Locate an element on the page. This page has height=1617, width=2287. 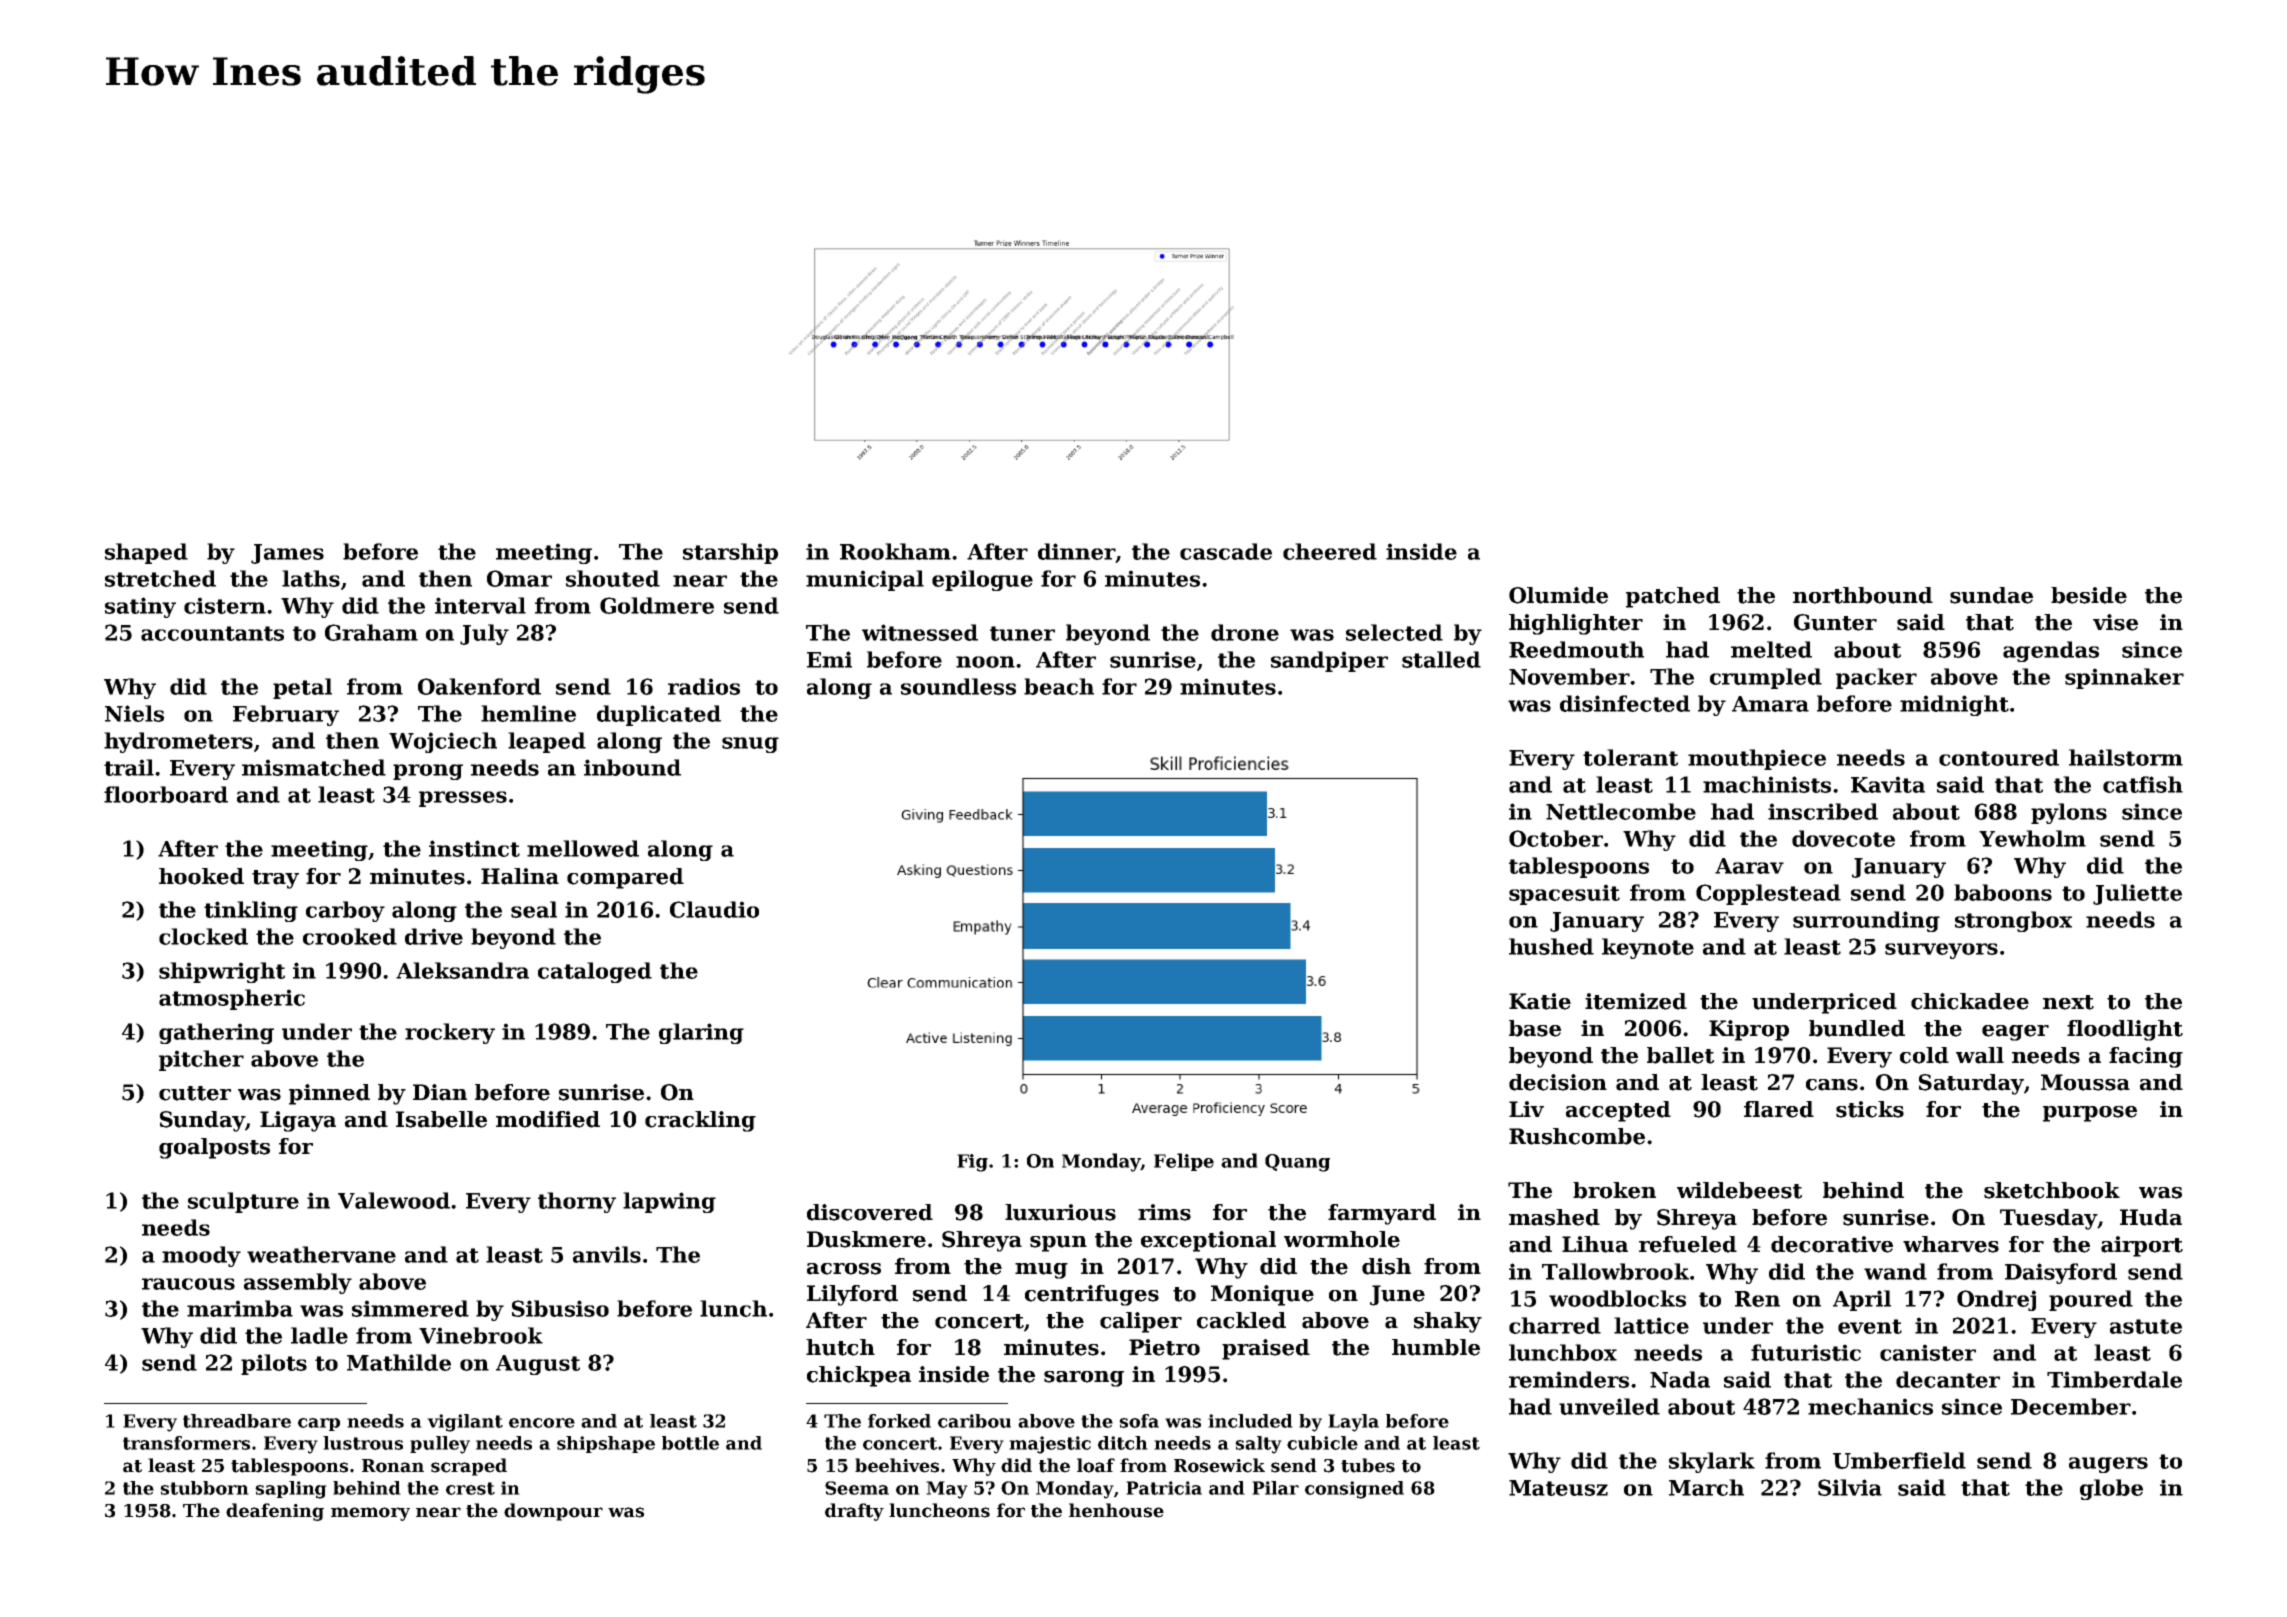
tubes is located at coordinates (1368, 1465).
